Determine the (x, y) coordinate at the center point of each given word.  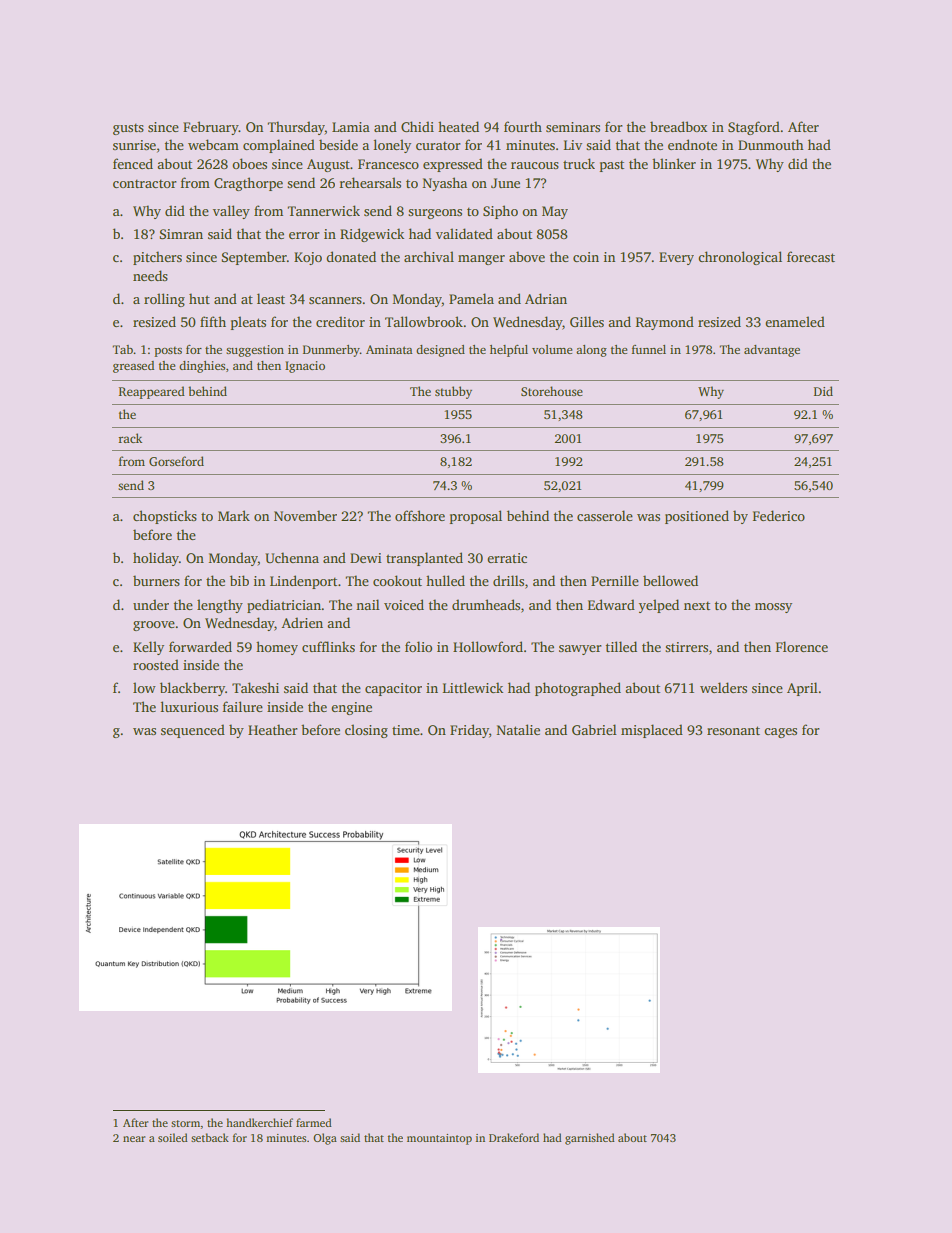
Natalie (518, 729)
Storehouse (552, 391)
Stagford (754, 128)
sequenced (193, 731)
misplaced (652, 731)
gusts (128, 129)
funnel (649, 349)
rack (130, 438)
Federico (779, 515)
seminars (573, 127)
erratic (507, 558)
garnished (590, 1139)
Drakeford (514, 1137)
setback (210, 1137)
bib (239, 580)
